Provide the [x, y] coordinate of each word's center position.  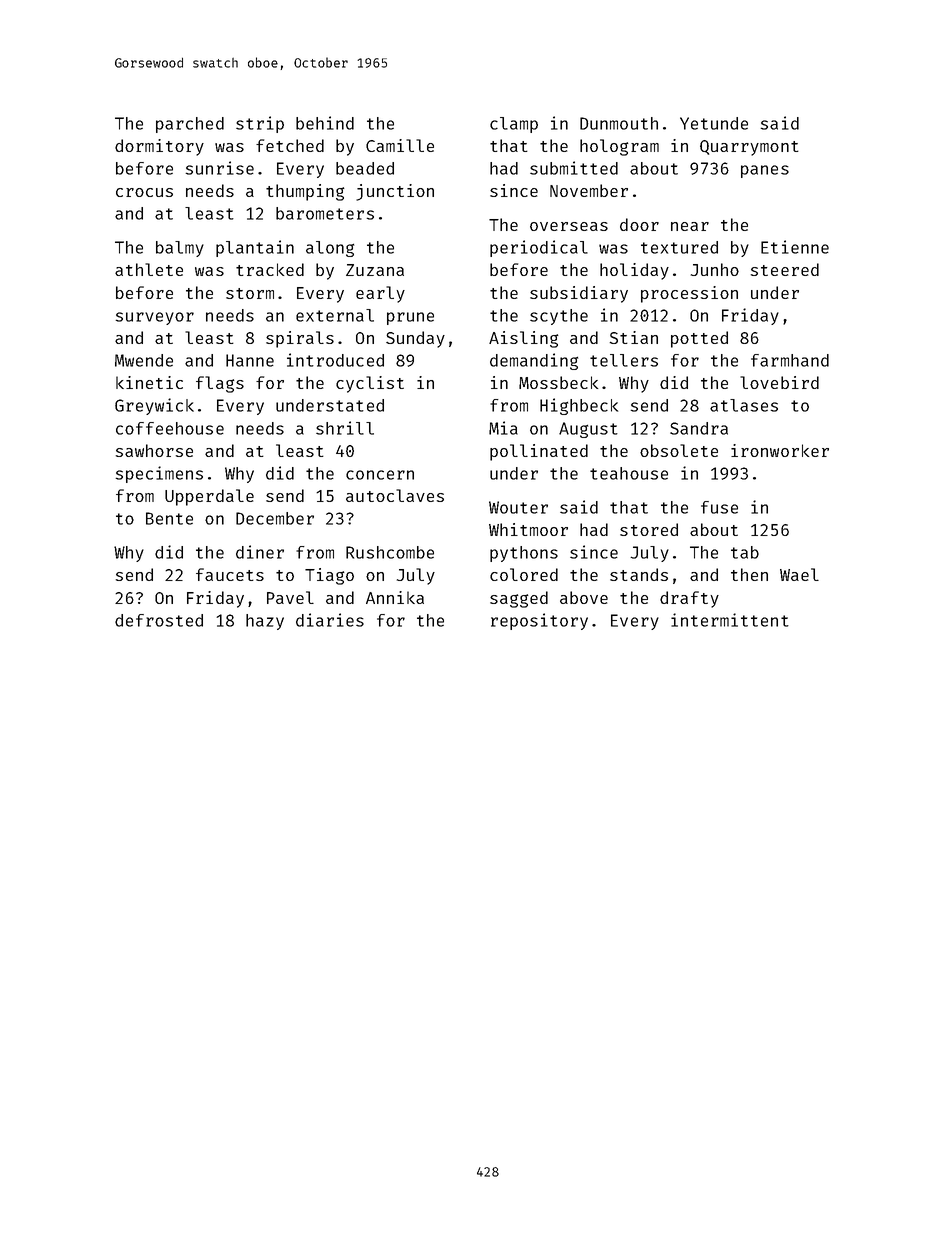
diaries [330, 620]
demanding [534, 361]
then [749, 574]
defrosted [159, 620]
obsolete [679, 450]
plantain [255, 248]
